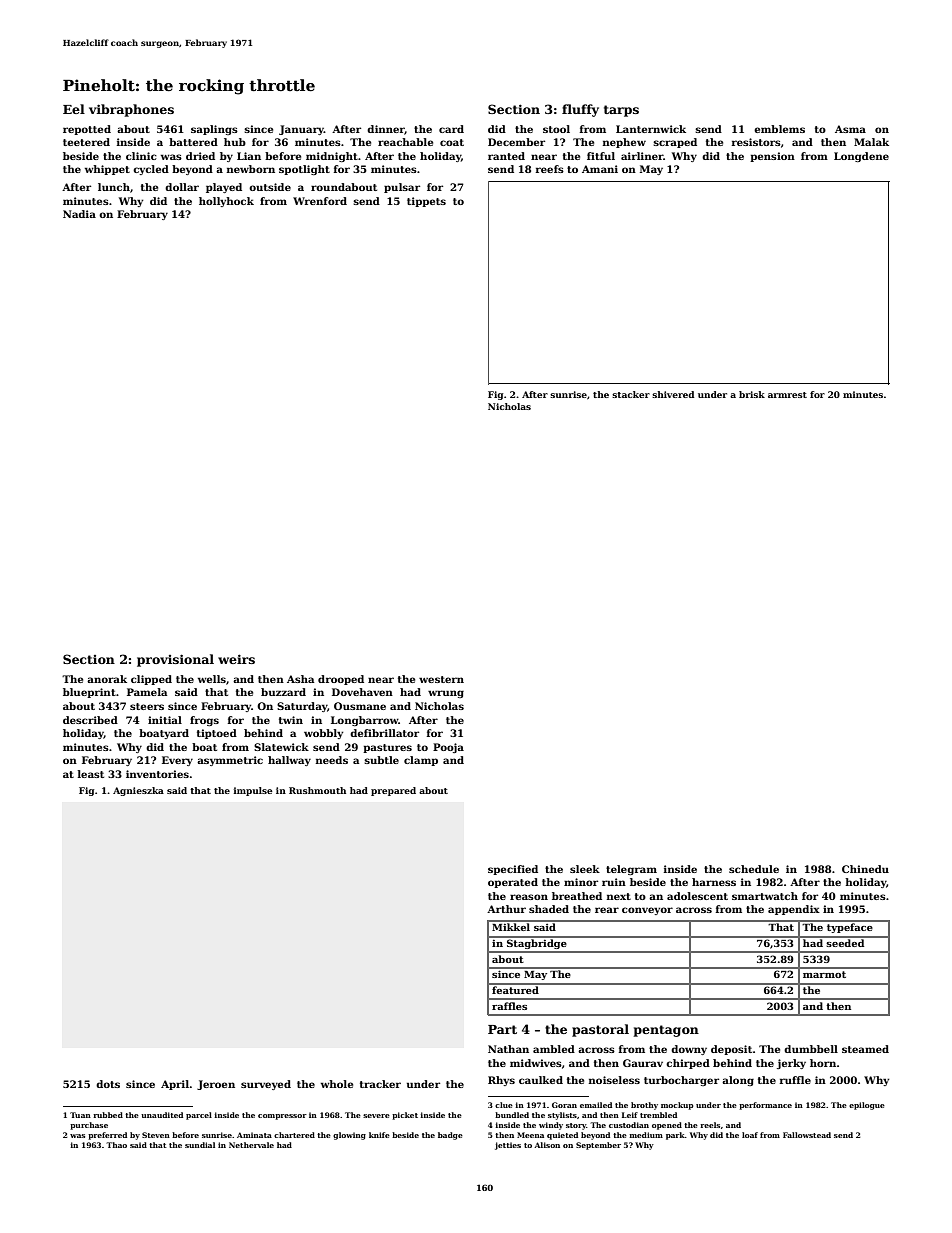  Describe the element at coordinates (426, 202) in the document. I see `tippets` at that location.
